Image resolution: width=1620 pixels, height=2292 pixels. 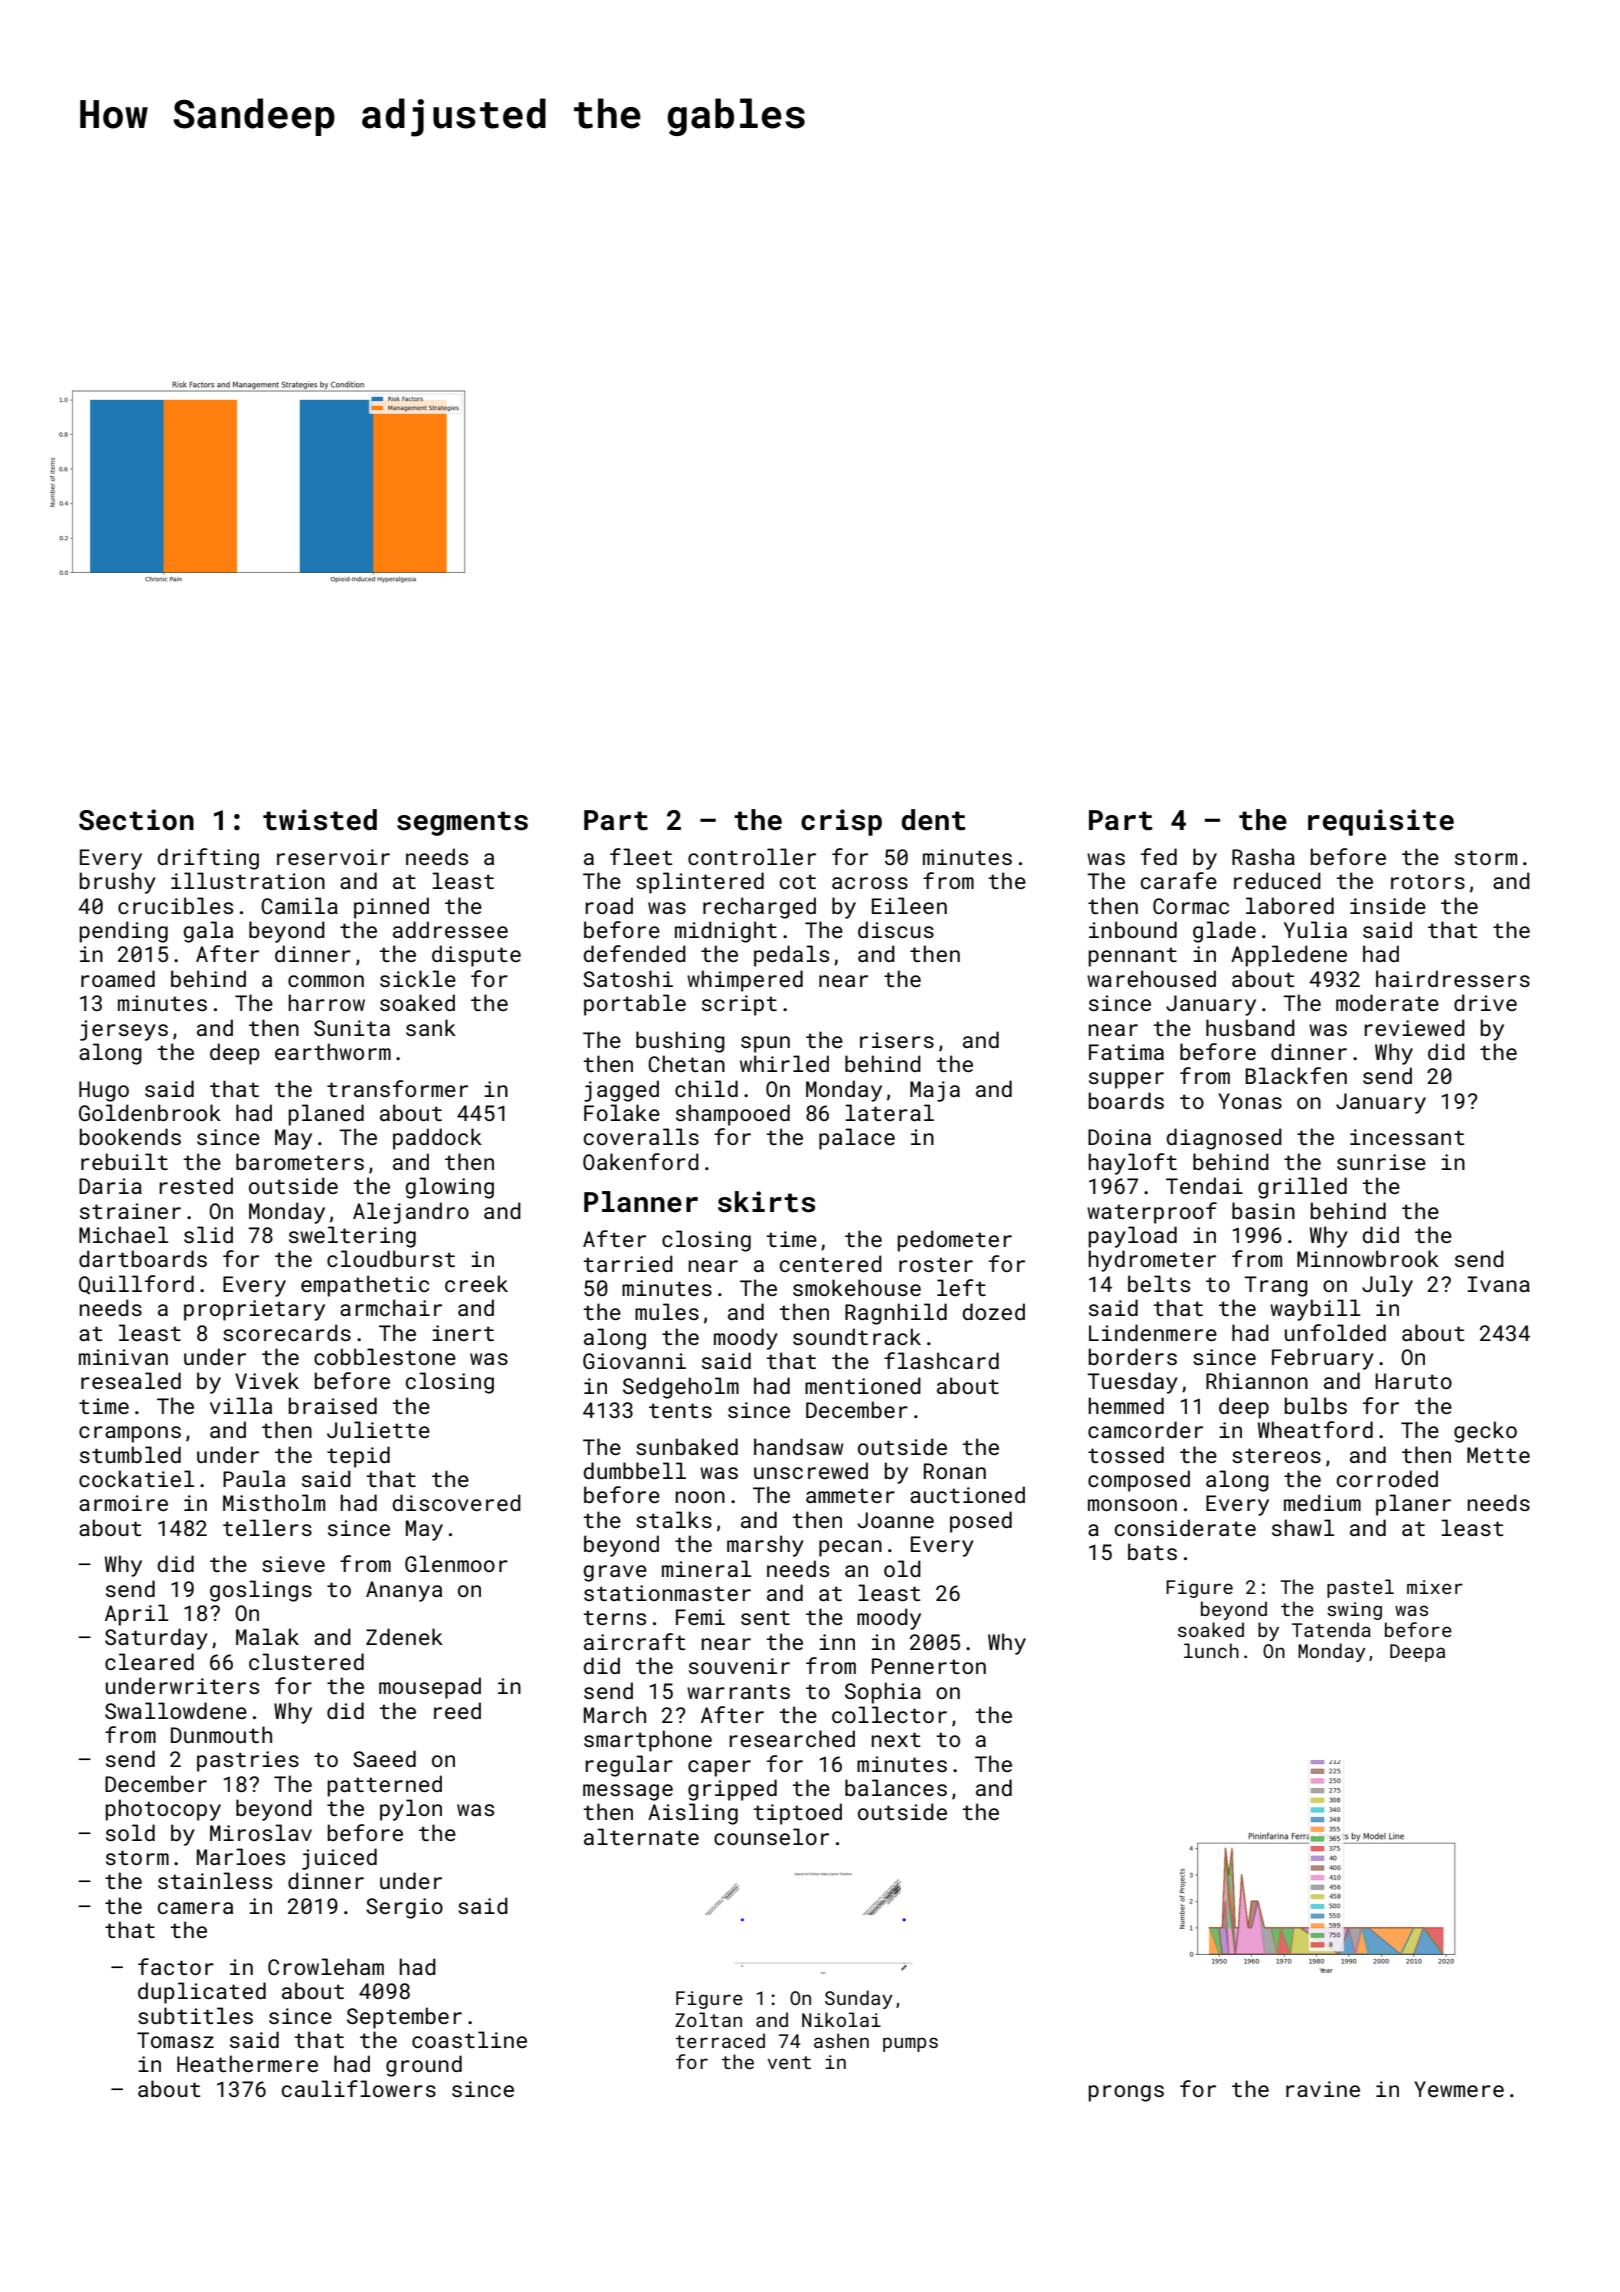 What do you see at coordinates (609, 905) in the screenshot?
I see `road` at bounding box center [609, 905].
